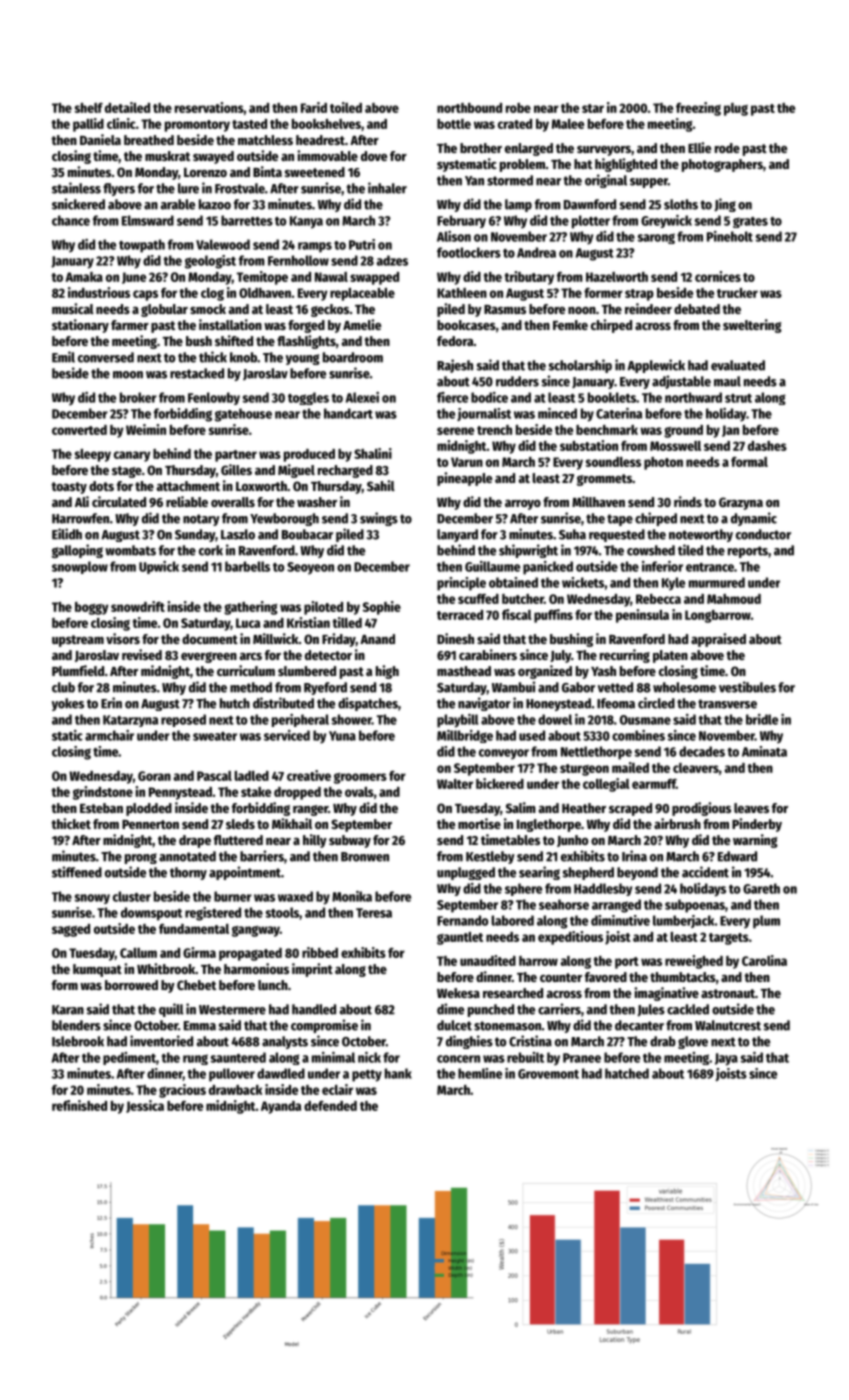 The width and height of the page is (849, 1400). I want to click on favored, so click(606, 977).
